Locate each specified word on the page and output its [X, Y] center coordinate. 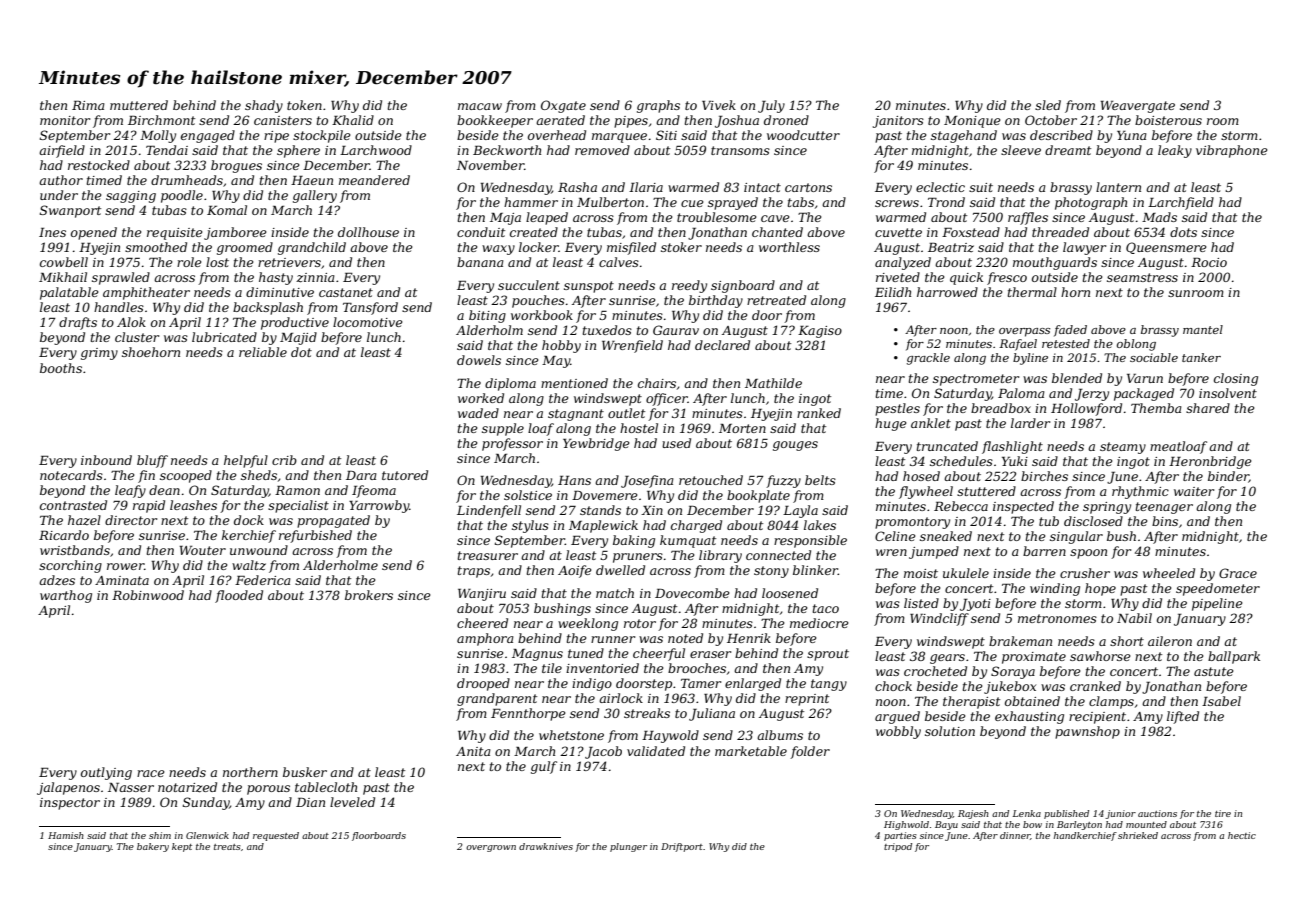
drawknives [546, 846]
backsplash [268, 308]
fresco [1007, 278]
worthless [789, 247]
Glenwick [207, 835]
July [771, 106]
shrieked [1138, 835]
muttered [139, 105]
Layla [800, 511]
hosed [921, 476]
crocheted [935, 671]
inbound [106, 460]
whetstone [571, 735]
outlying [106, 773]
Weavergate [1138, 107]
